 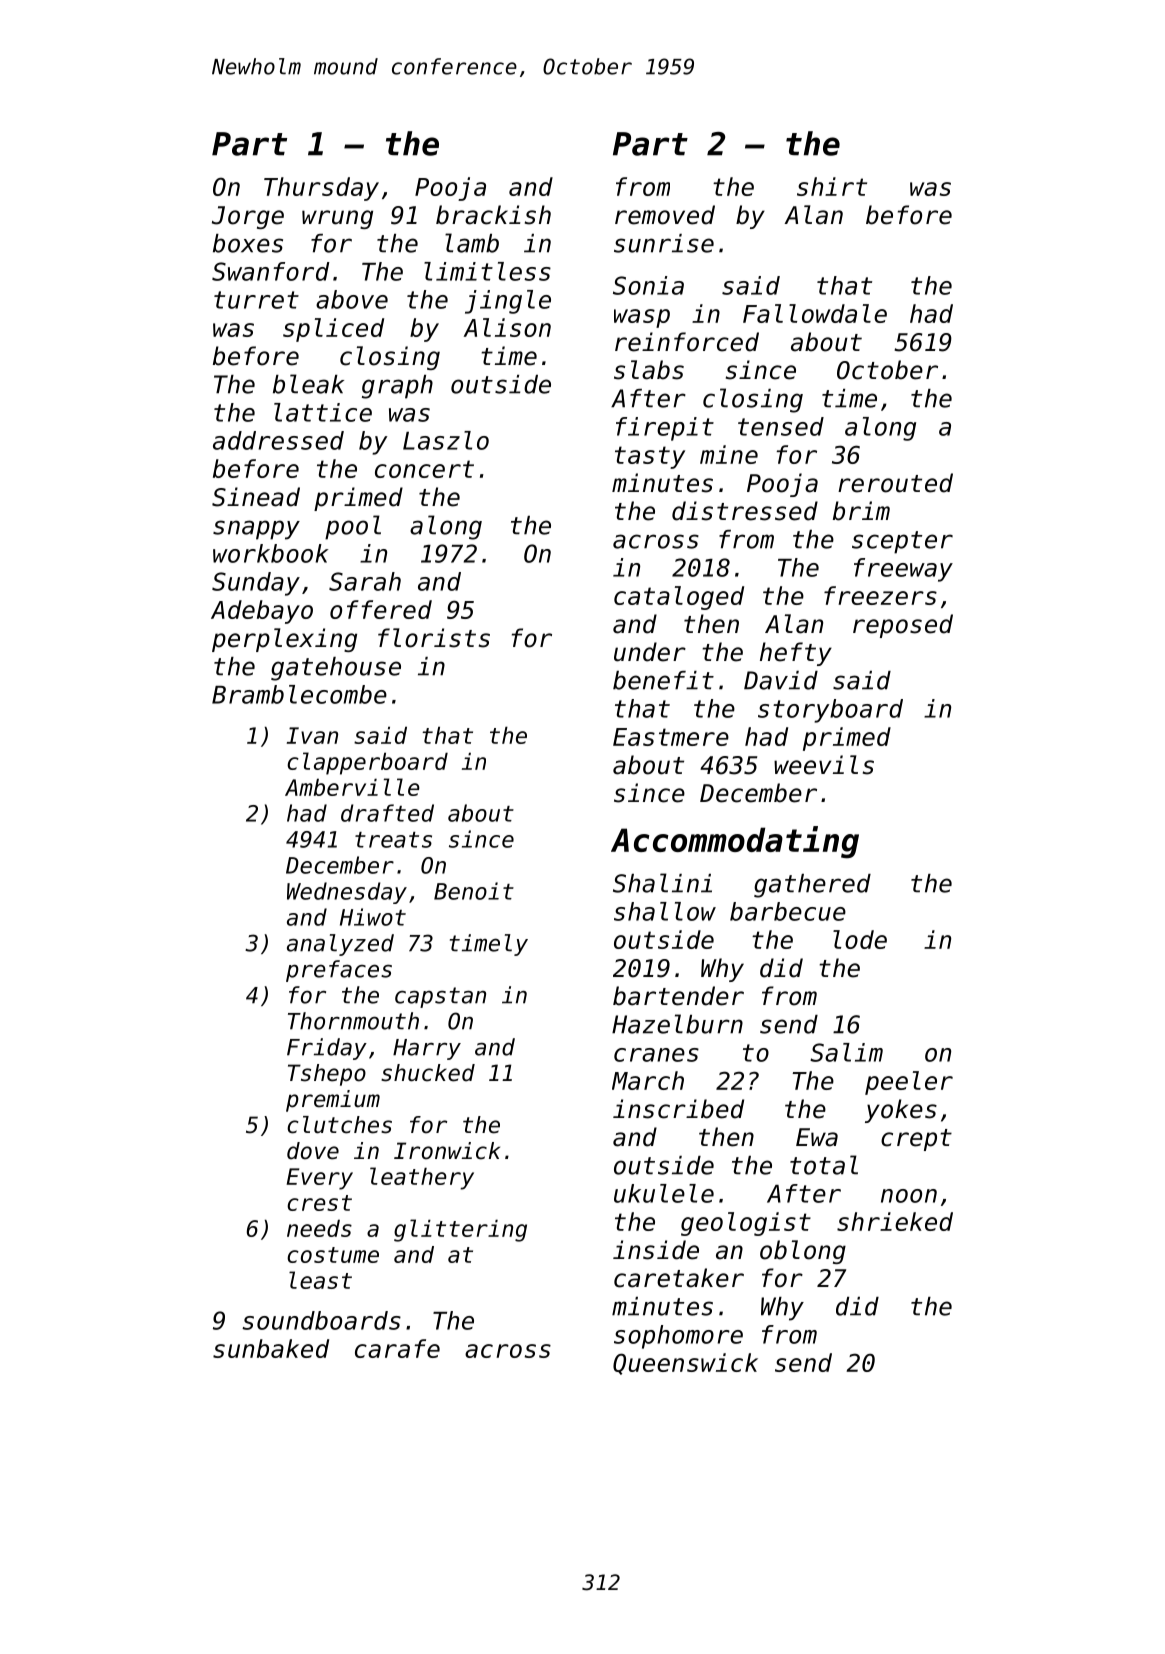 I want to click on David, so click(x=781, y=680).
